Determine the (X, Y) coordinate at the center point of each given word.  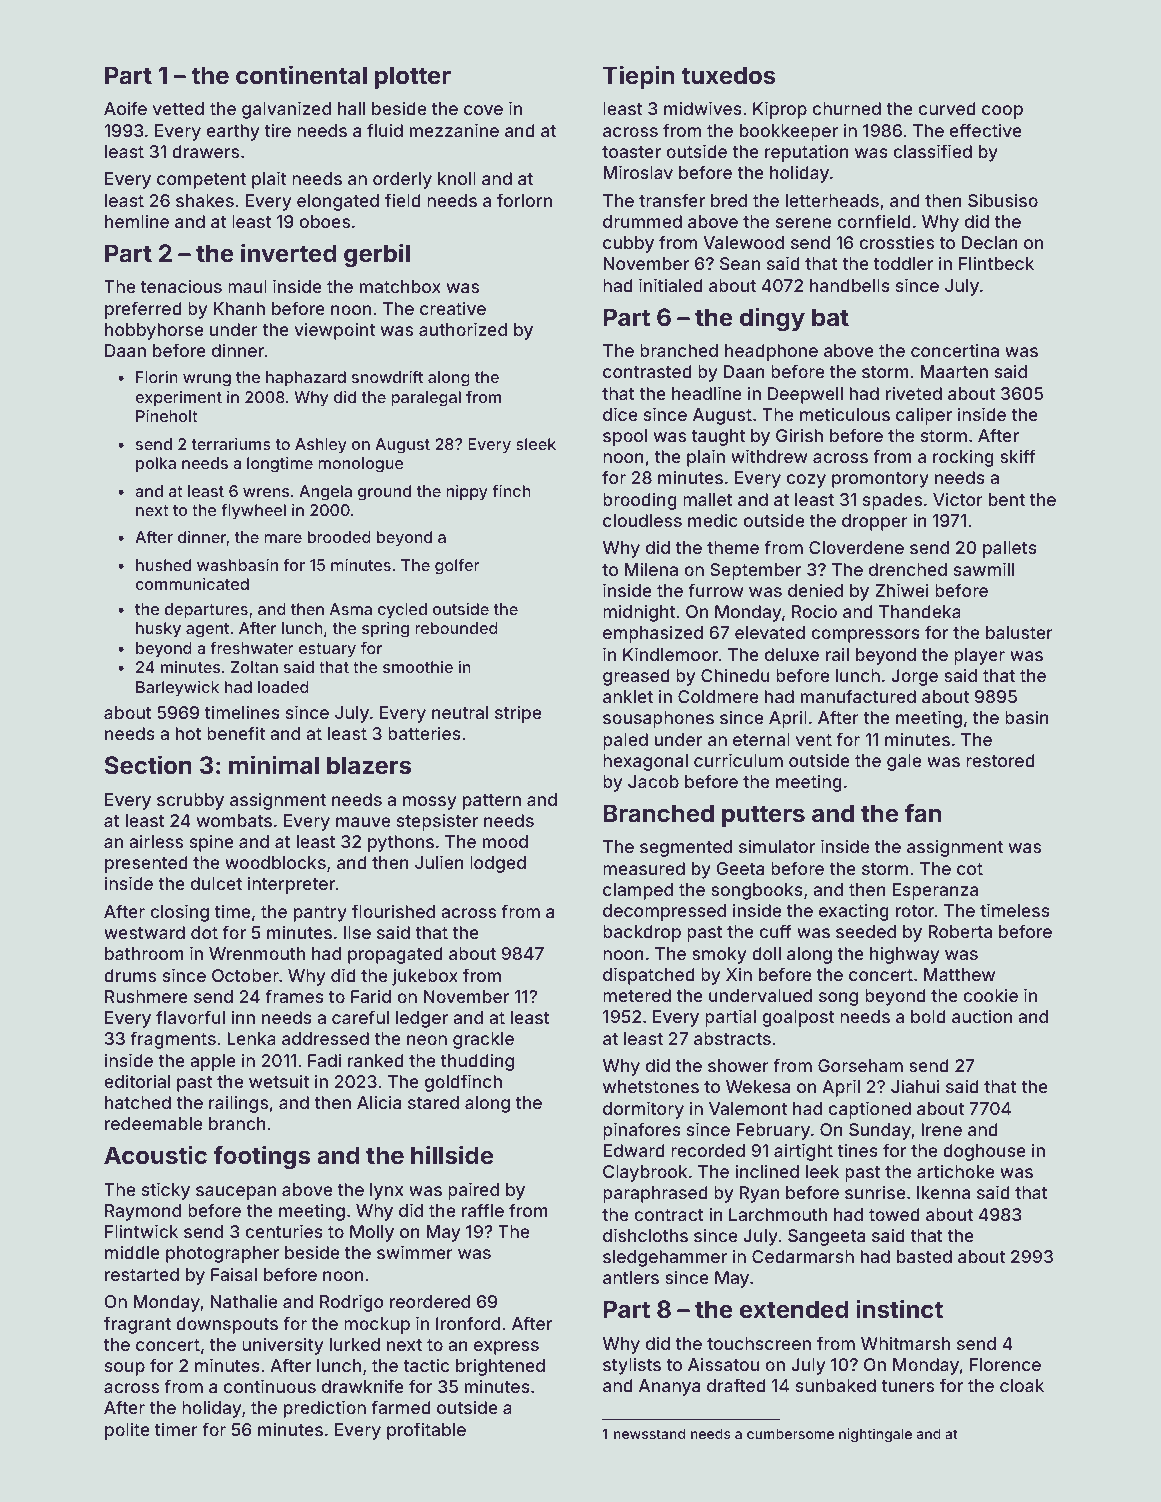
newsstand (649, 1434)
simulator (777, 846)
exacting (854, 912)
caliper (924, 416)
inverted (288, 253)
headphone (771, 352)
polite (127, 1431)
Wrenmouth (257, 953)
